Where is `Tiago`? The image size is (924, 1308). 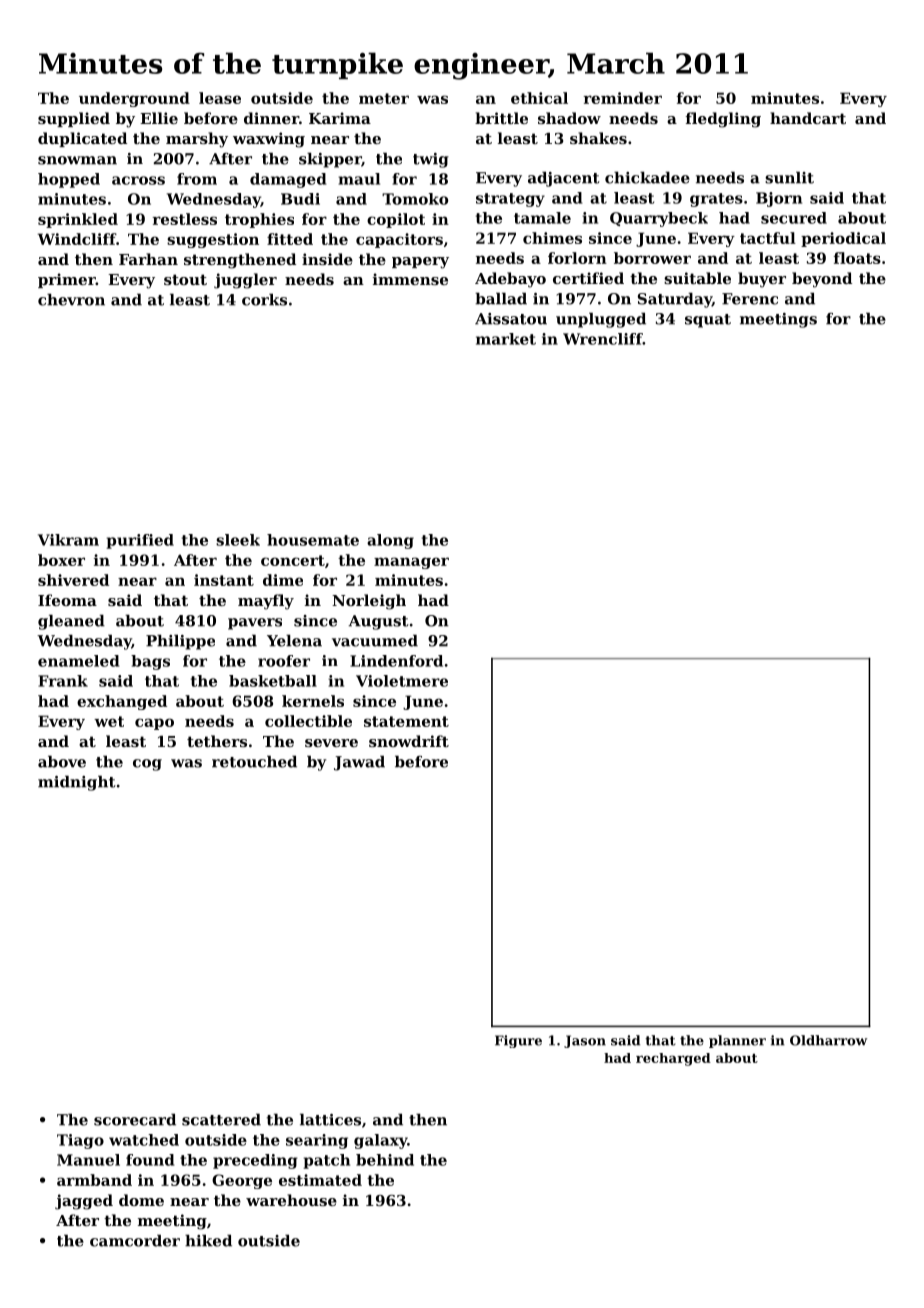
Tiago is located at coordinates (80, 1141).
